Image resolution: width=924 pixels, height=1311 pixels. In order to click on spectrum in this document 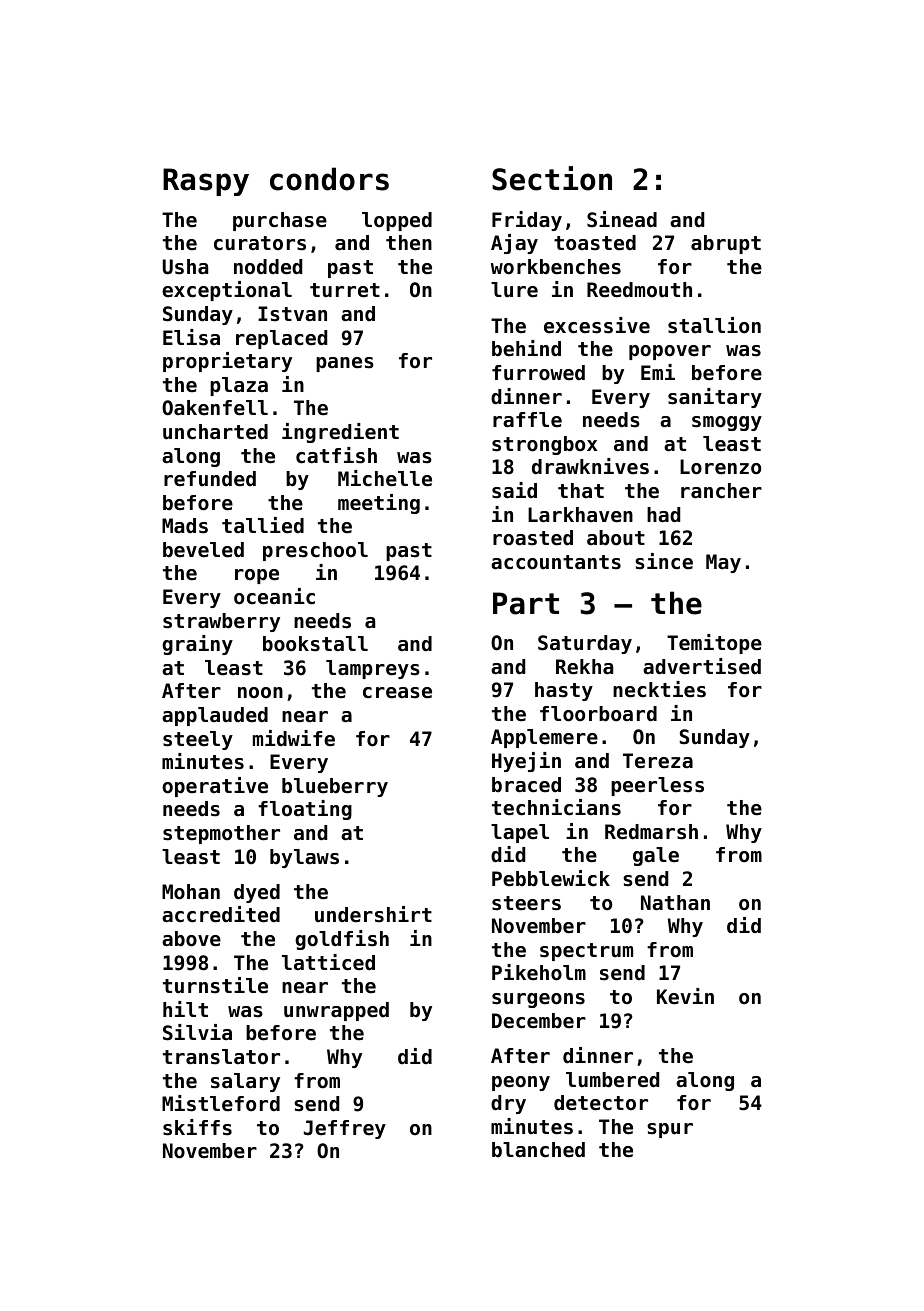, I will do `click(586, 952)`.
